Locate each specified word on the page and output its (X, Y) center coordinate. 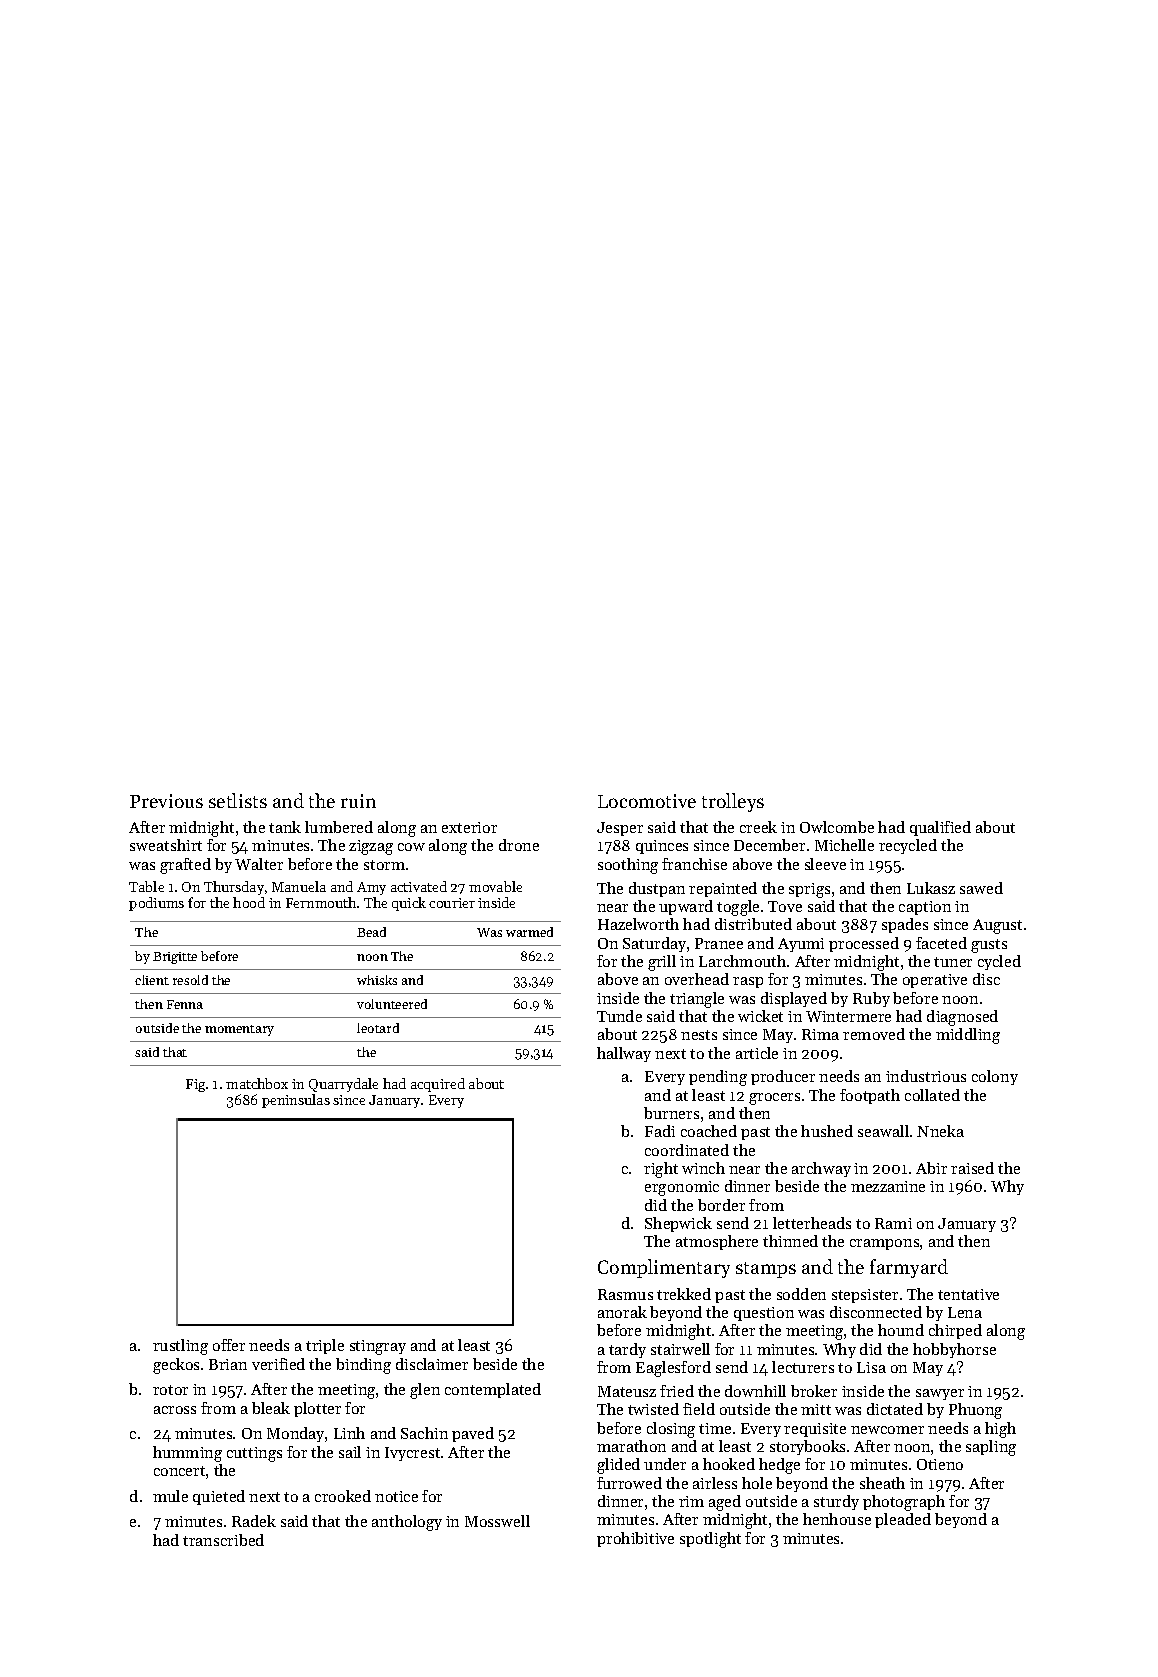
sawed (981, 888)
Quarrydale (343, 1085)
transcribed (223, 1540)
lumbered (339, 827)
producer (783, 1077)
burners (671, 1113)
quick (409, 904)
